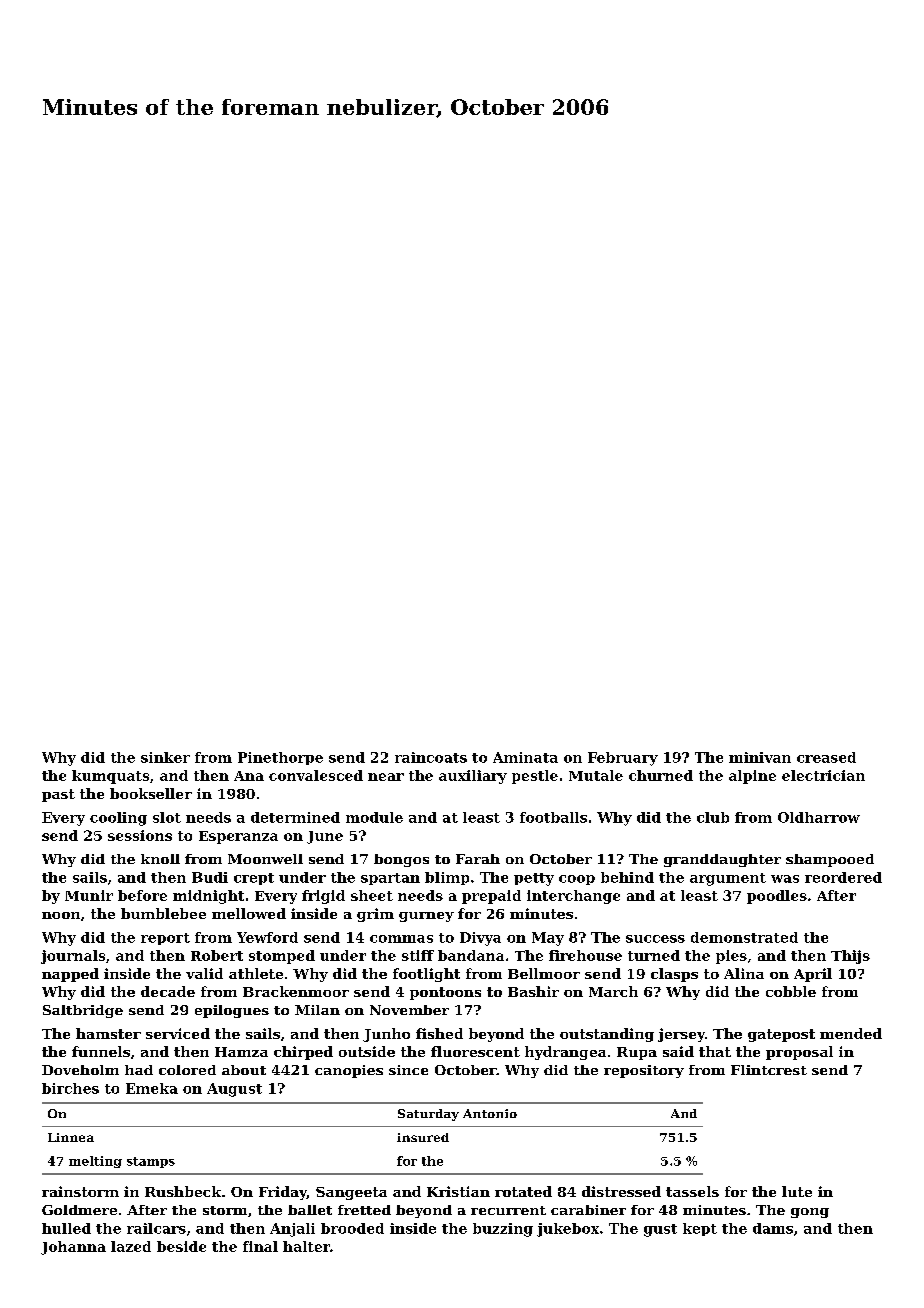  What do you see at coordinates (773, 1228) in the document?
I see `dams` at bounding box center [773, 1228].
